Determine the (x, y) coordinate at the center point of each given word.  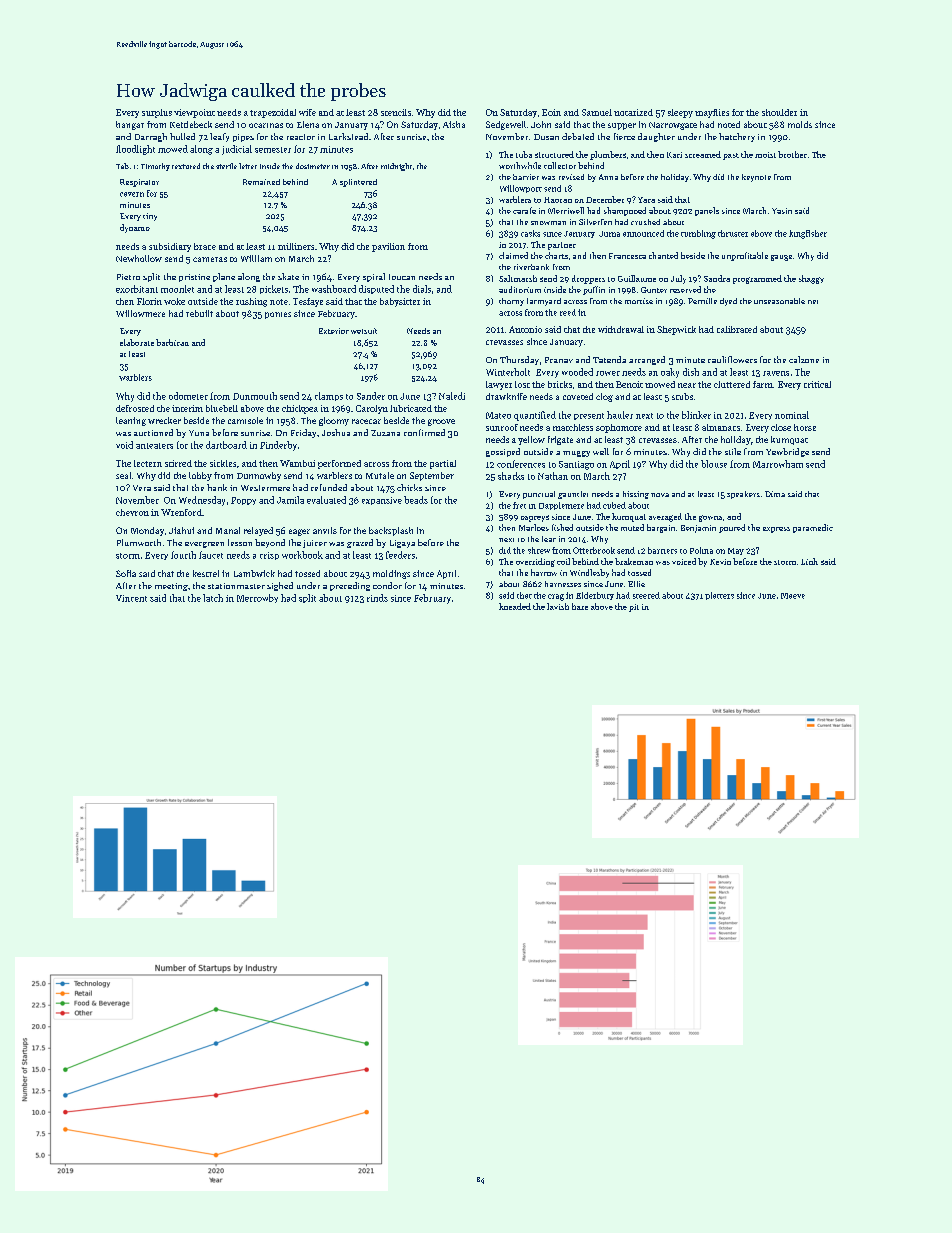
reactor (301, 137)
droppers (588, 279)
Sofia (126, 573)
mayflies (712, 113)
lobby (200, 476)
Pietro (128, 277)
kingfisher (808, 234)
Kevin (720, 562)
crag (556, 597)
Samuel (597, 112)
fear (549, 539)
